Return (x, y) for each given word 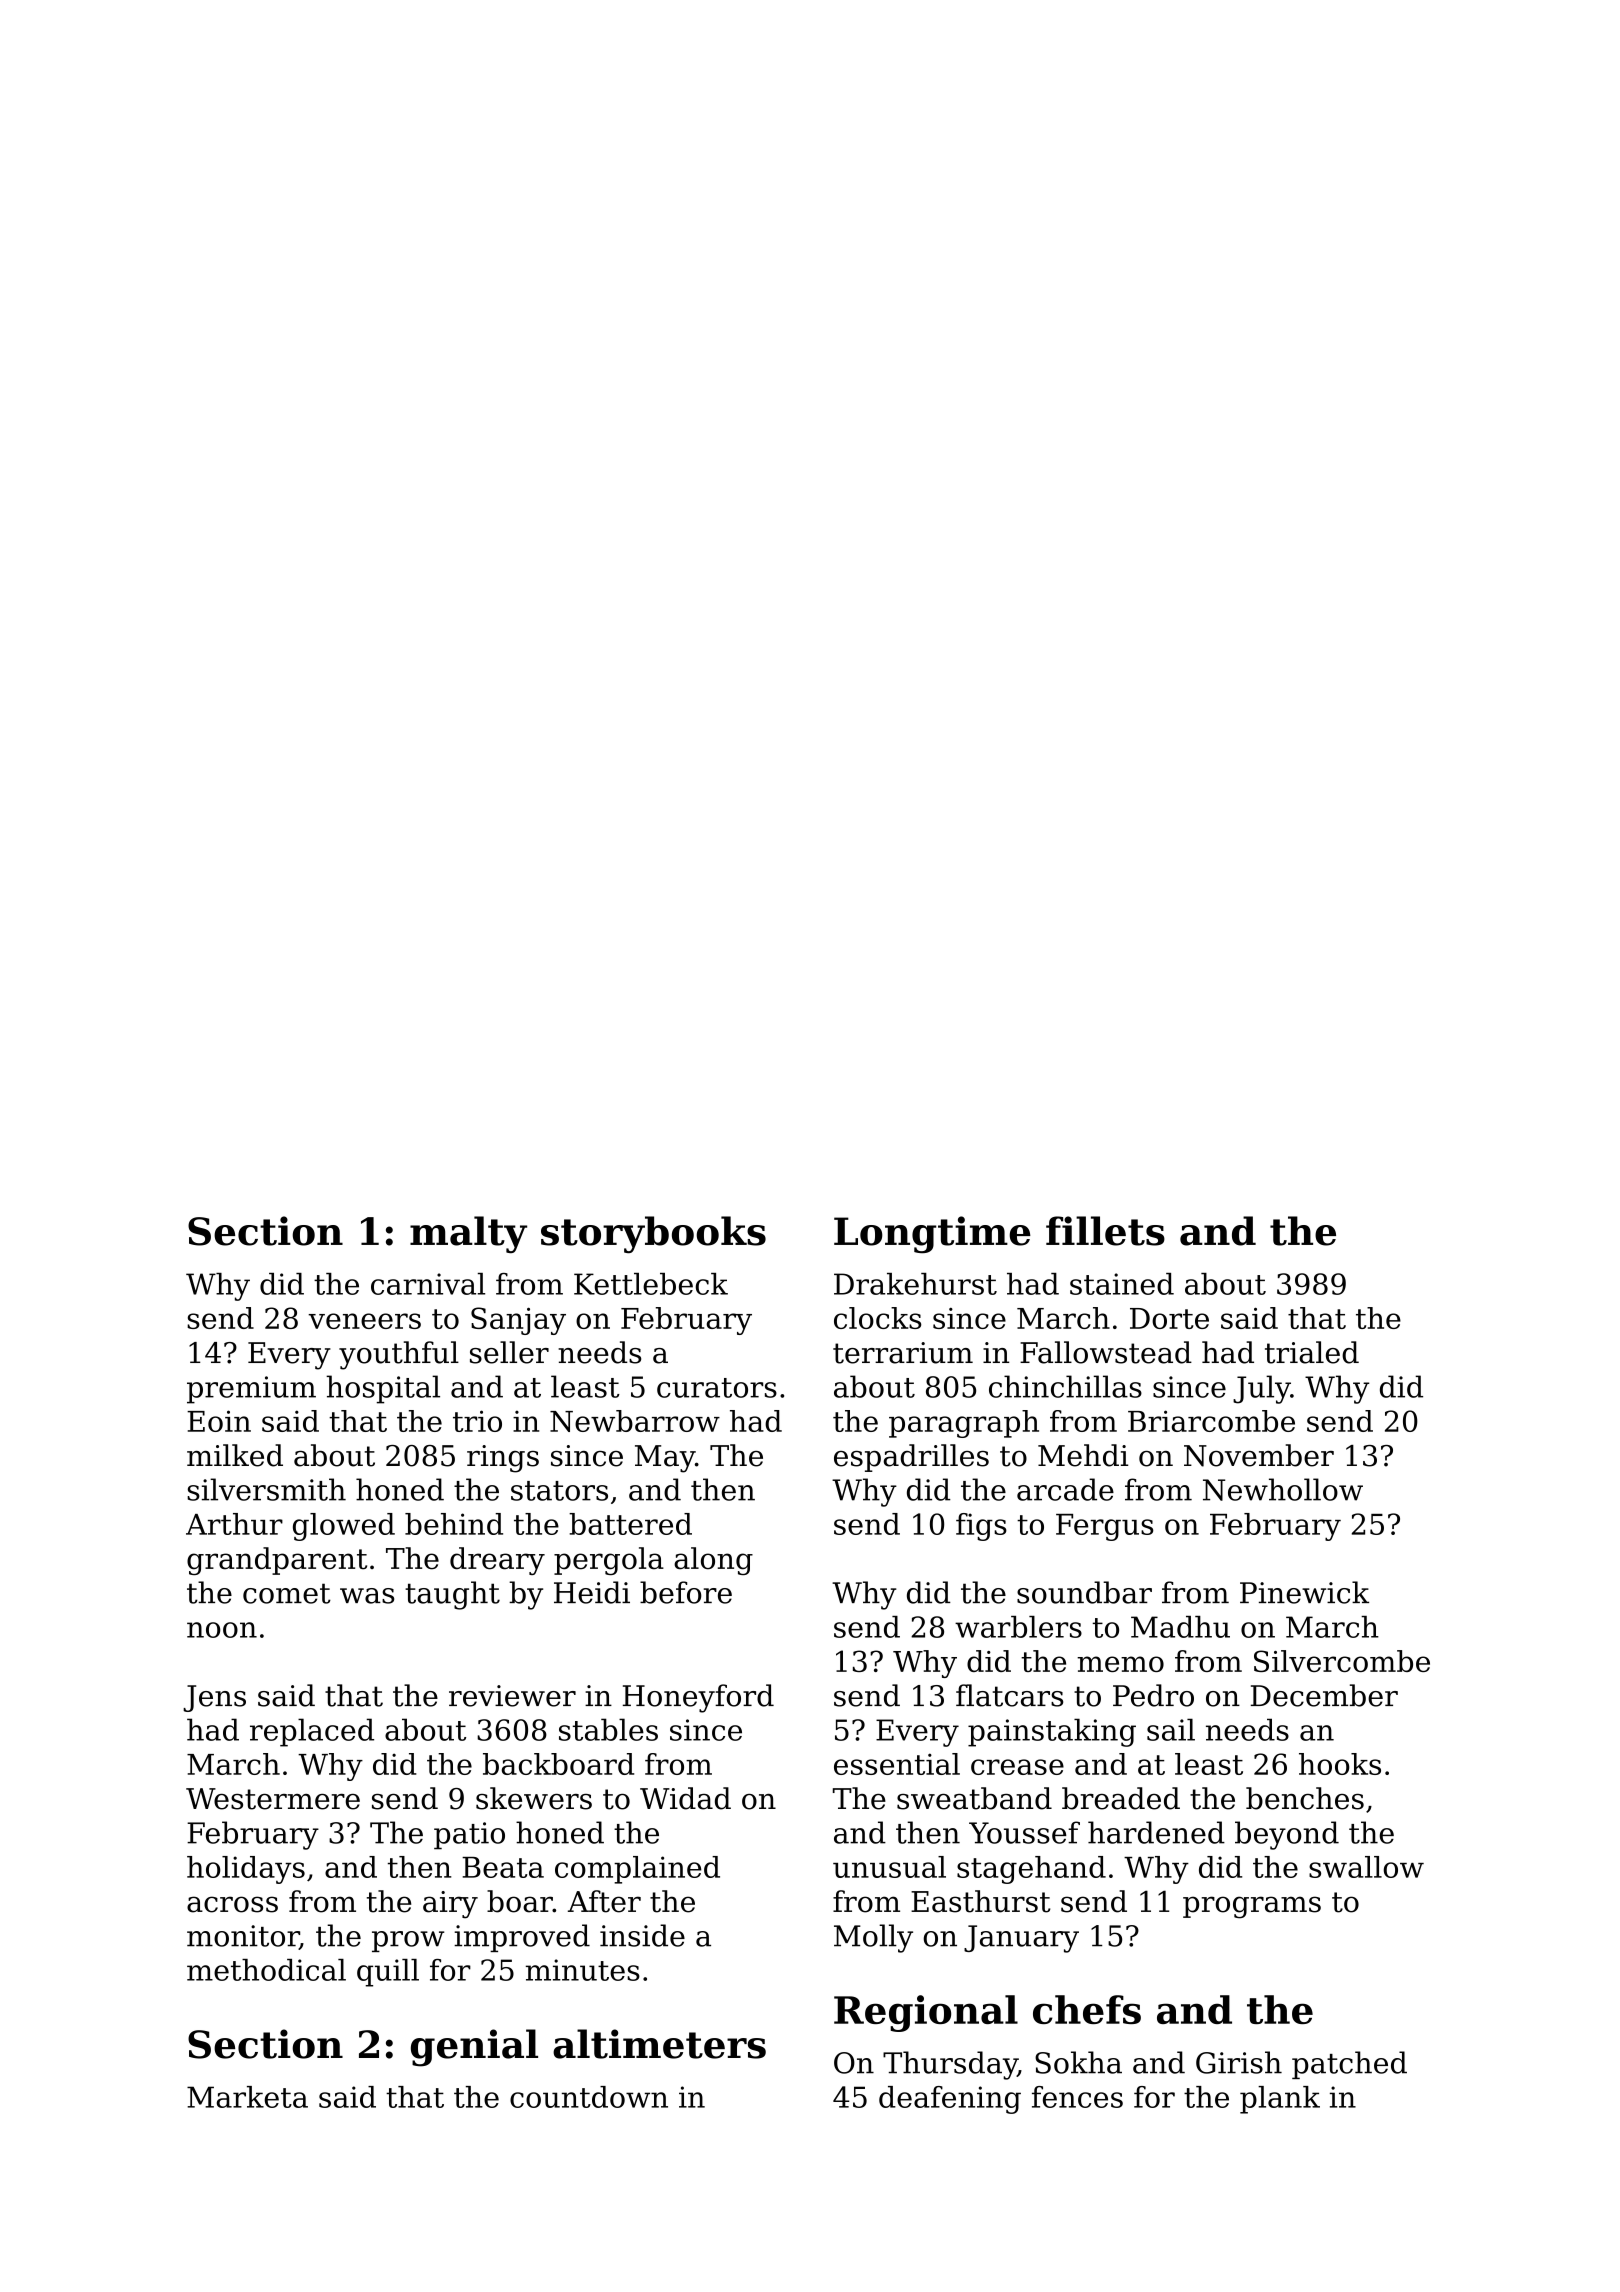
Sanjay (518, 1321)
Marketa (247, 2097)
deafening (950, 2100)
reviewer (512, 1696)
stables (608, 1729)
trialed (1312, 1352)
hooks (1340, 1764)
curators (717, 1388)
